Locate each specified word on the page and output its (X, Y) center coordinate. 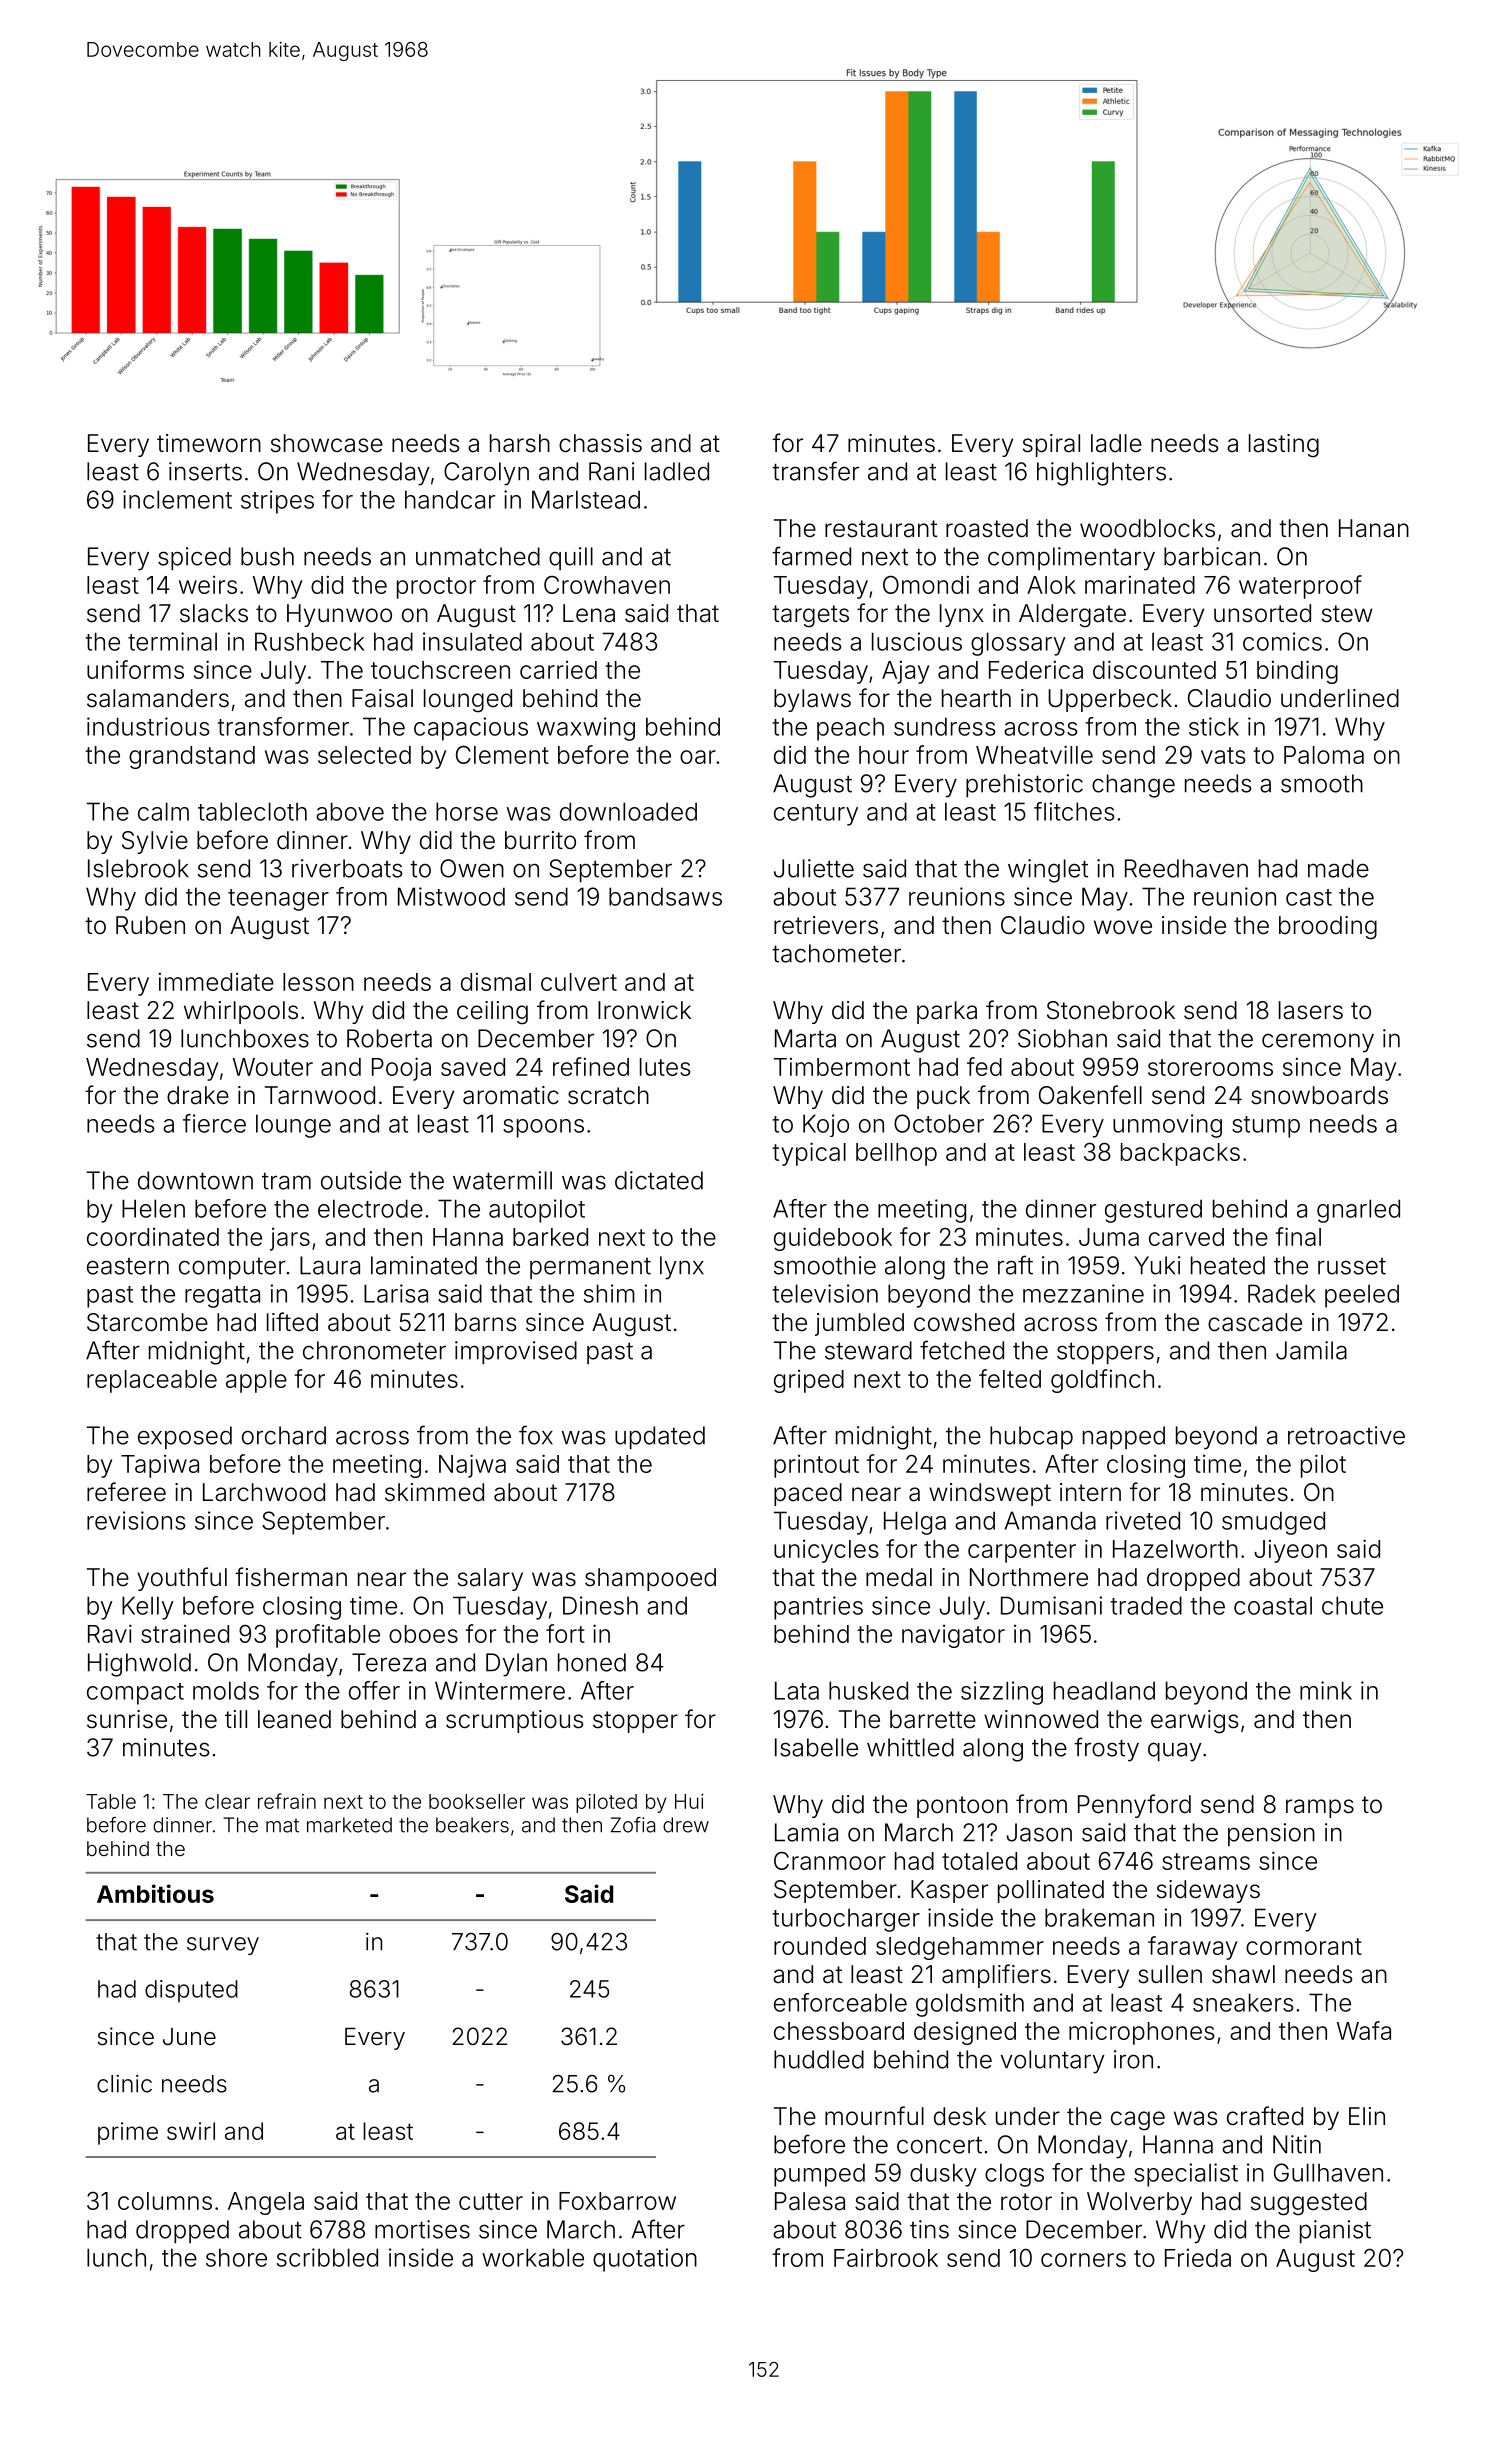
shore (236, 2257)
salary (490, 1579)
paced (808, 1494)
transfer (815, 471)
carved (1186, 1237)
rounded (820, 1946)
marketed (349, 1825)
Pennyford (1134, 1806)
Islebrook (138, 868)
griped (809, 1381)
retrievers (826, 925)
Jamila (1311, 1350)
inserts (205, 471)
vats (1223, 755)
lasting (1284, 446)
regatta (222, 1297)
